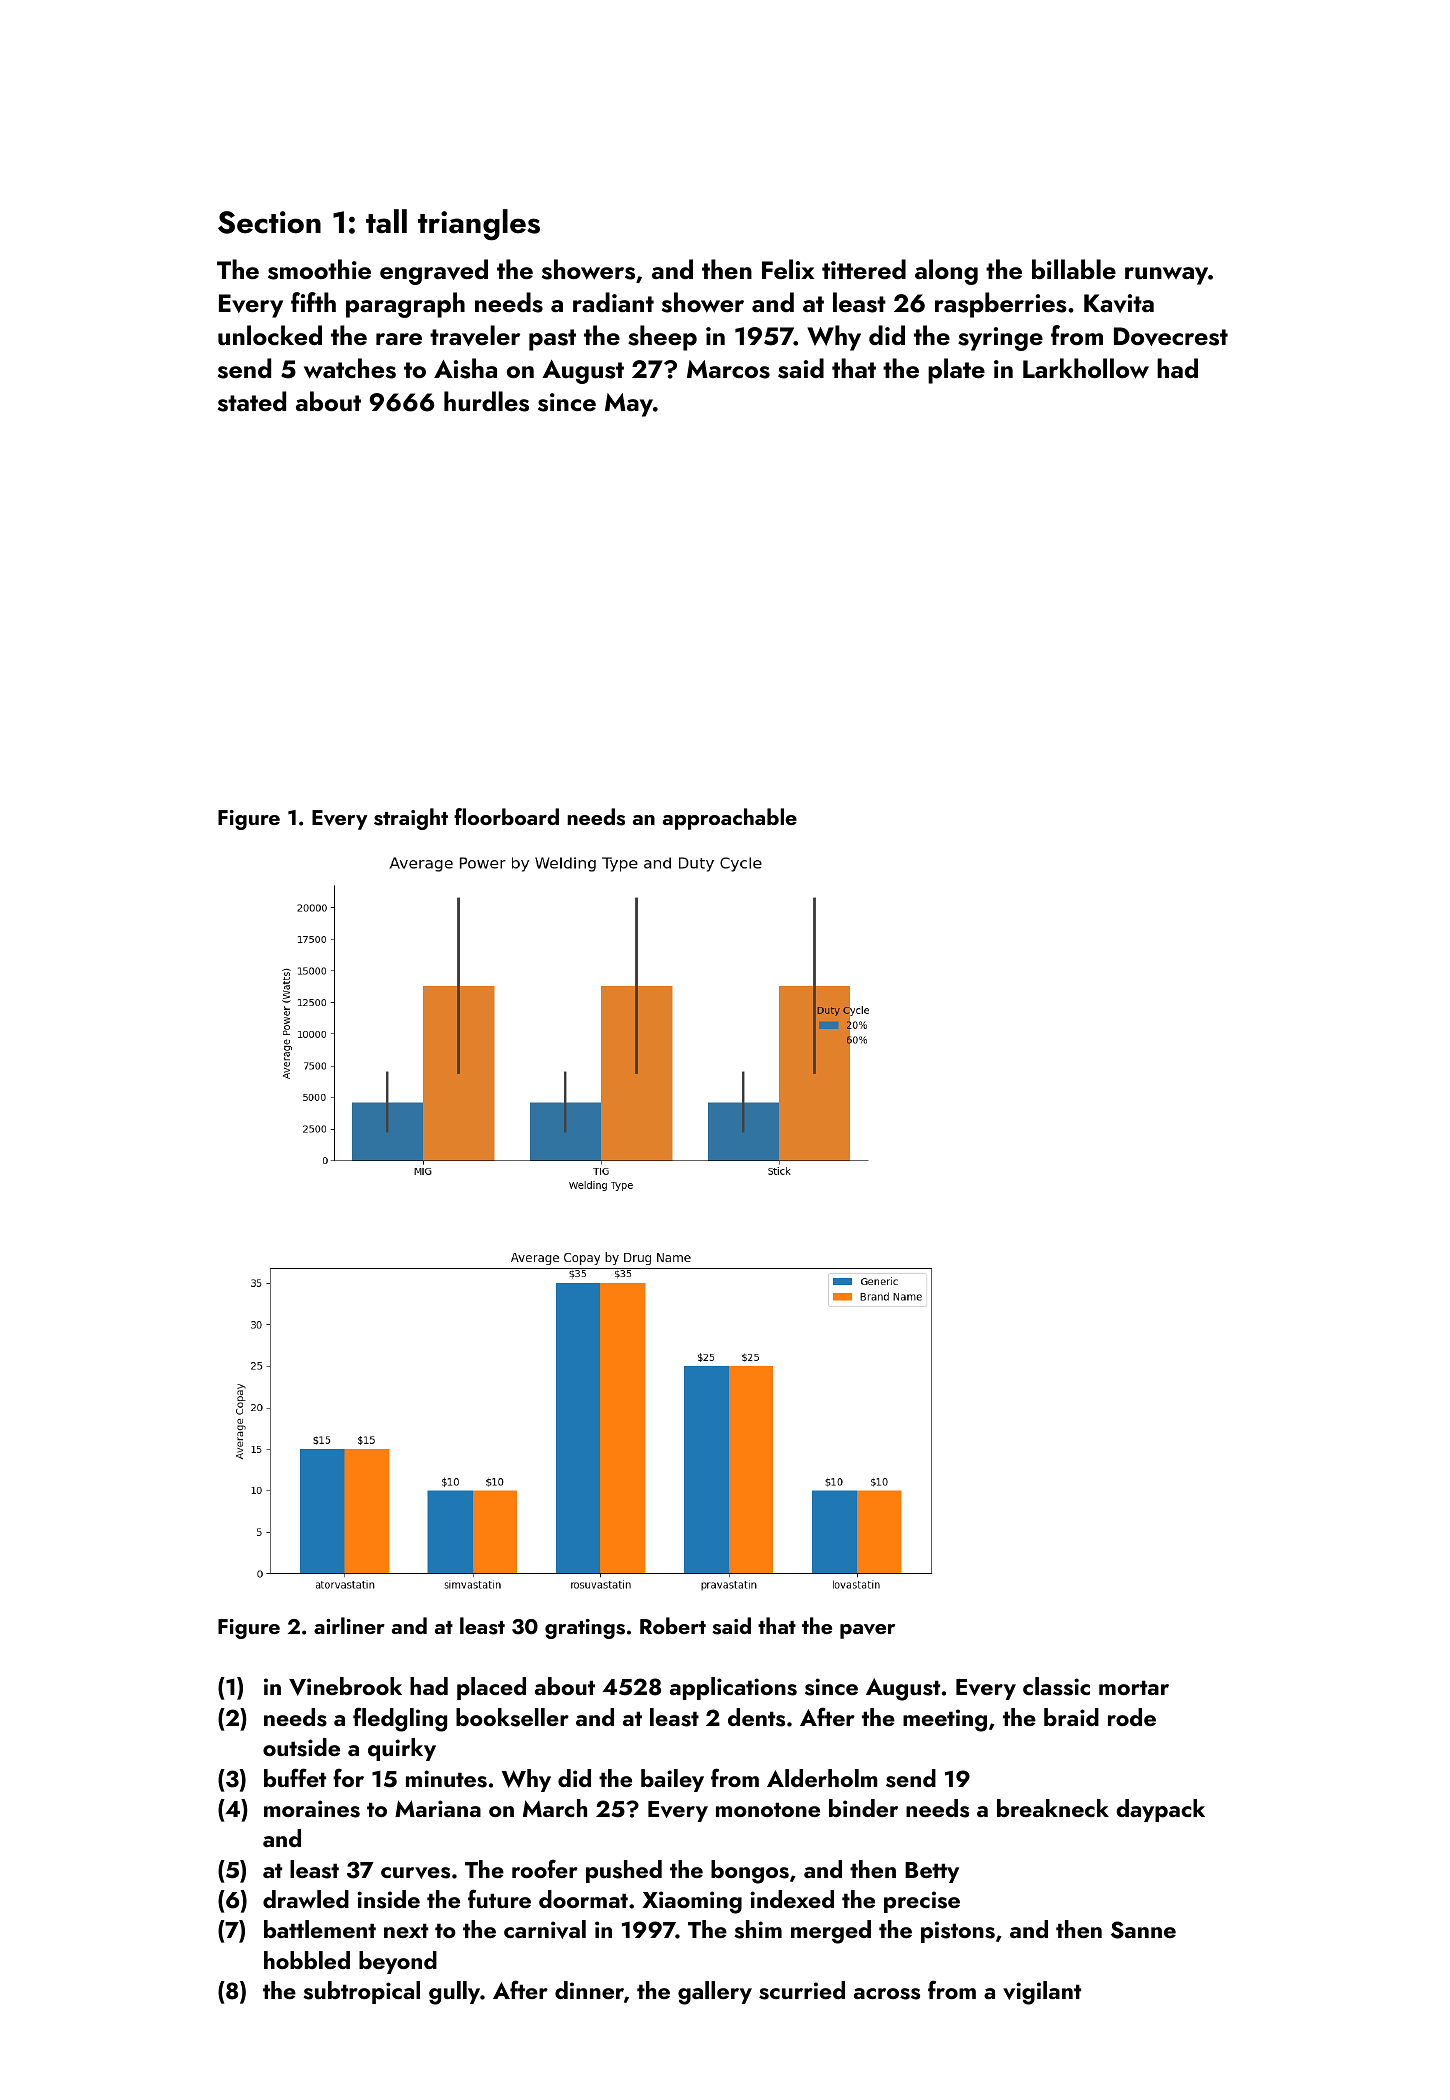  What do you see at coordinates (349, 1625) in the screenshot?
I see `airliner` at bounding box center [349, 1625].
